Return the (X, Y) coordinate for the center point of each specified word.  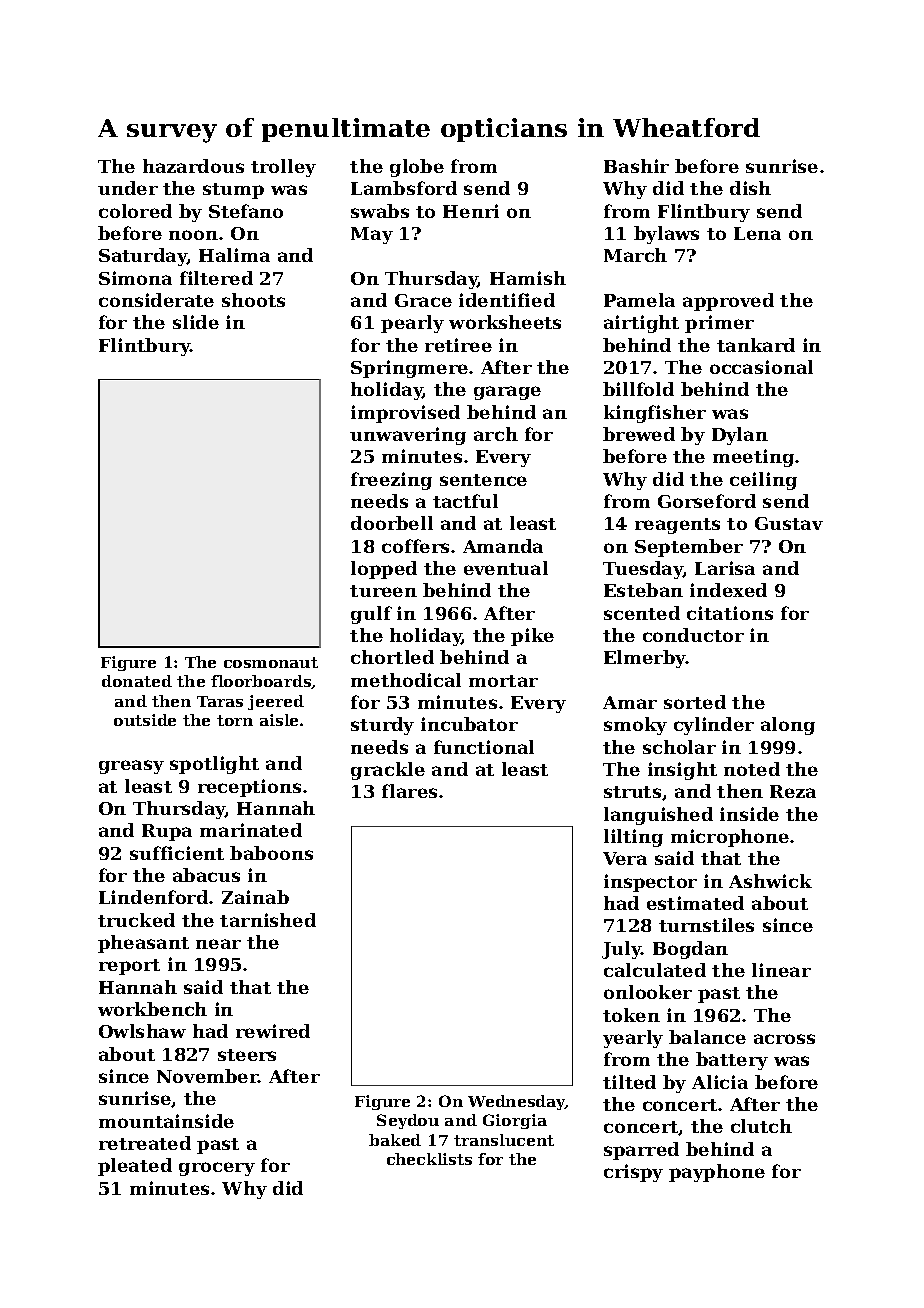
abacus (206, 875)
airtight (641, 324)
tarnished (268, 920)
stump (233, 191)
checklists (429, 1159)
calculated (655, 970)
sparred (641, 1151)
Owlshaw (142, 1031)
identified (507, 300)
